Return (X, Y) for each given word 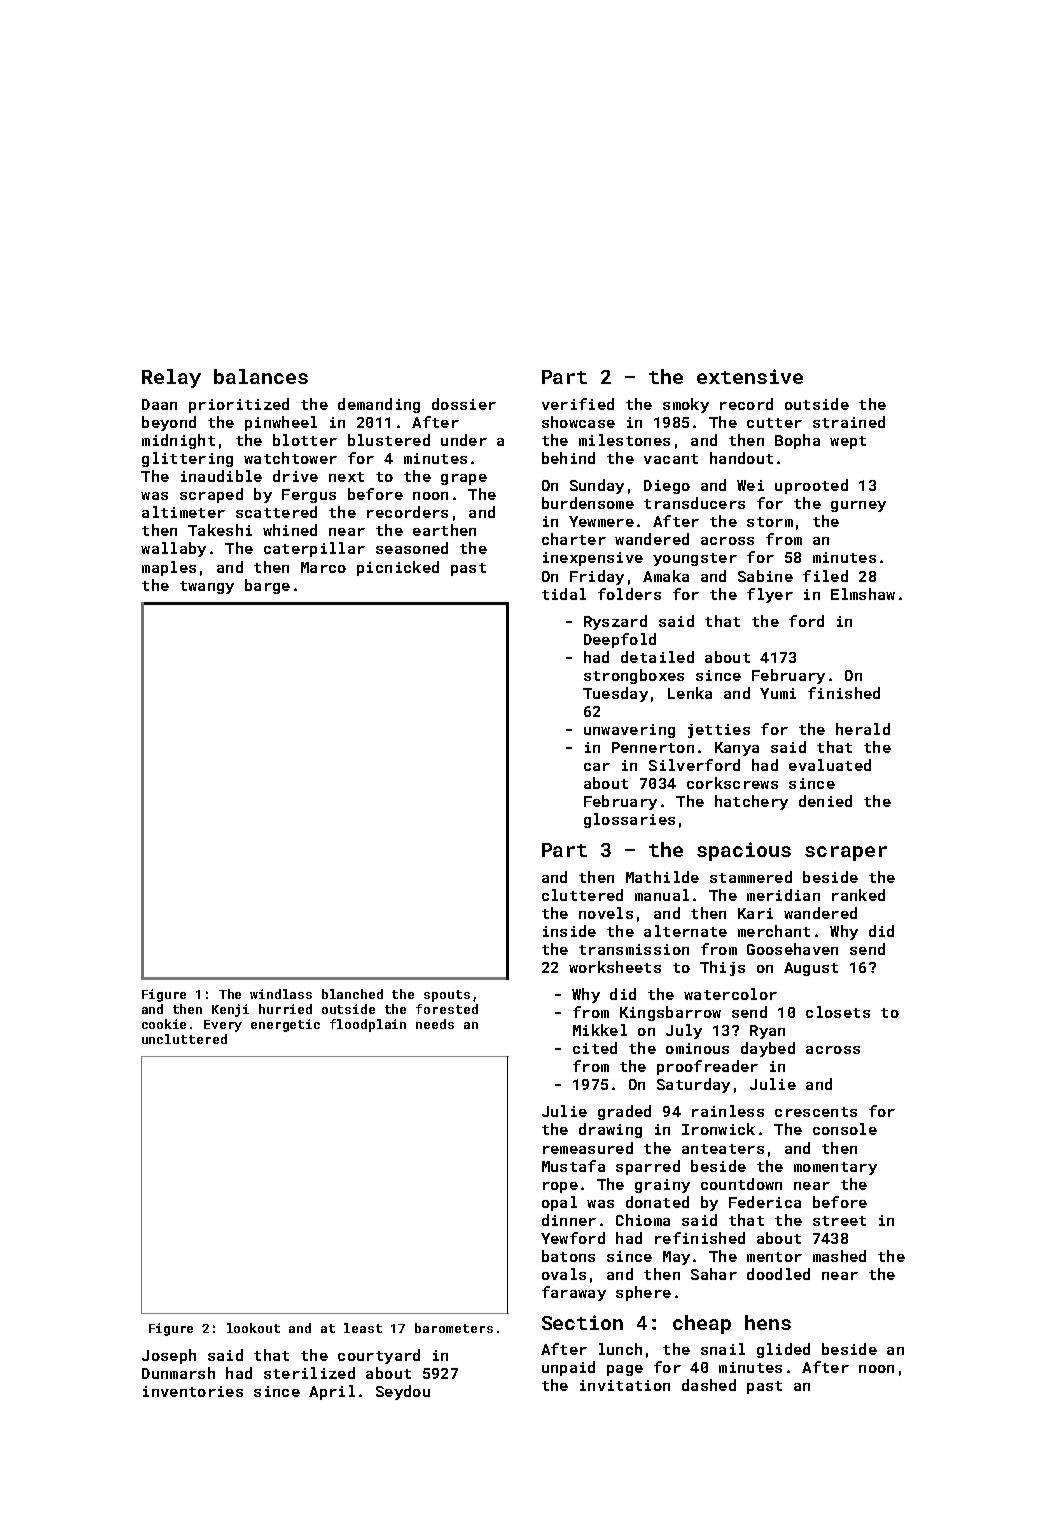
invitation (625, 1385)
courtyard (379, 1356)
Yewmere (601, 521)
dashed (709, 1385)
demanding (379, 405)
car (597, 767)
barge (267, 586)
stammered (751, 877)
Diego (667, 487)
